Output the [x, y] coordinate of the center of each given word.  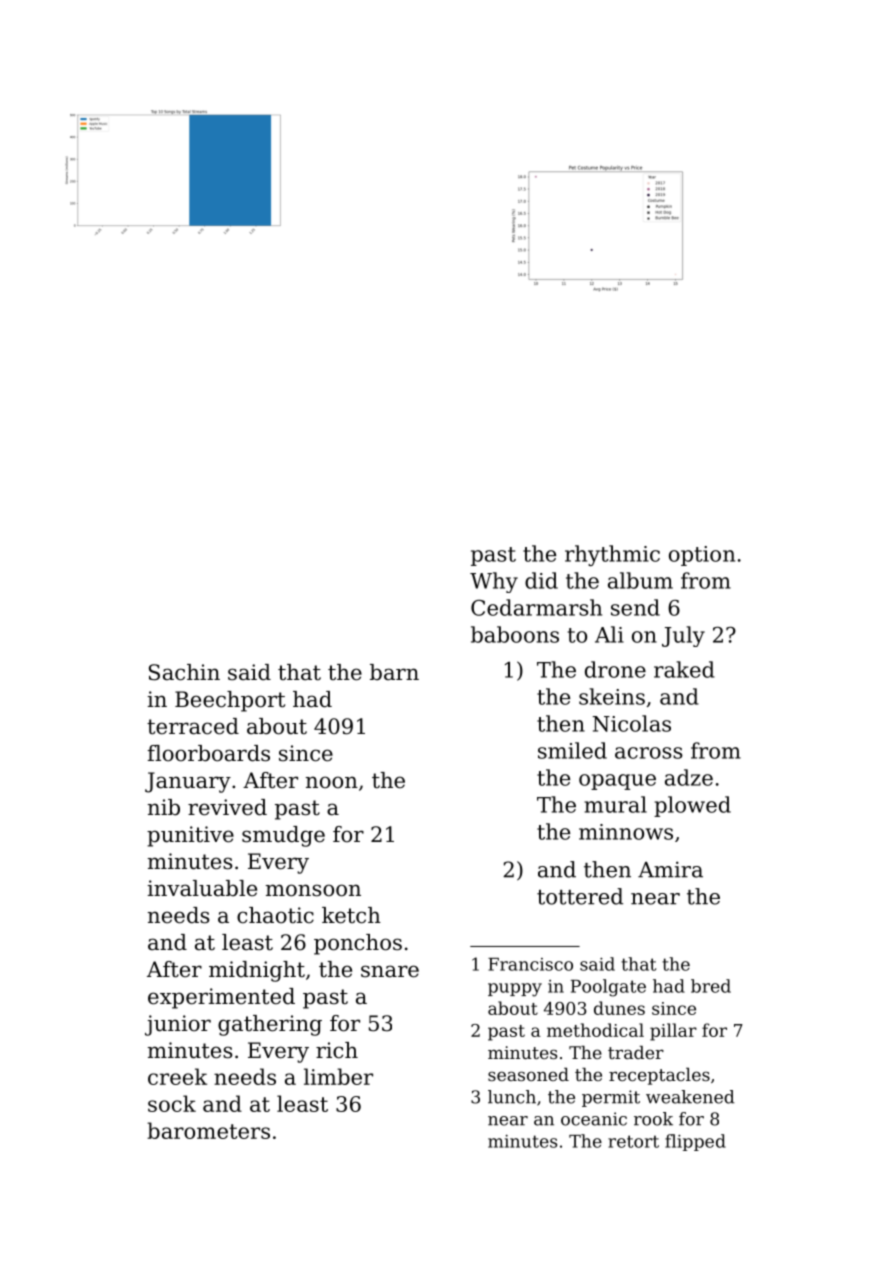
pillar [673, 1032]
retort [633, 1141]
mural [615, 804]
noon [332, 782]
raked [684, 669]
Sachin [184, 672]
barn [394, 672]
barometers [208, 1130]
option [702, 556]
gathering [270, 1025]
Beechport [230, 701]
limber [338, 1076]
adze [689, 777]
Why [494, 582]
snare [390, 971]
